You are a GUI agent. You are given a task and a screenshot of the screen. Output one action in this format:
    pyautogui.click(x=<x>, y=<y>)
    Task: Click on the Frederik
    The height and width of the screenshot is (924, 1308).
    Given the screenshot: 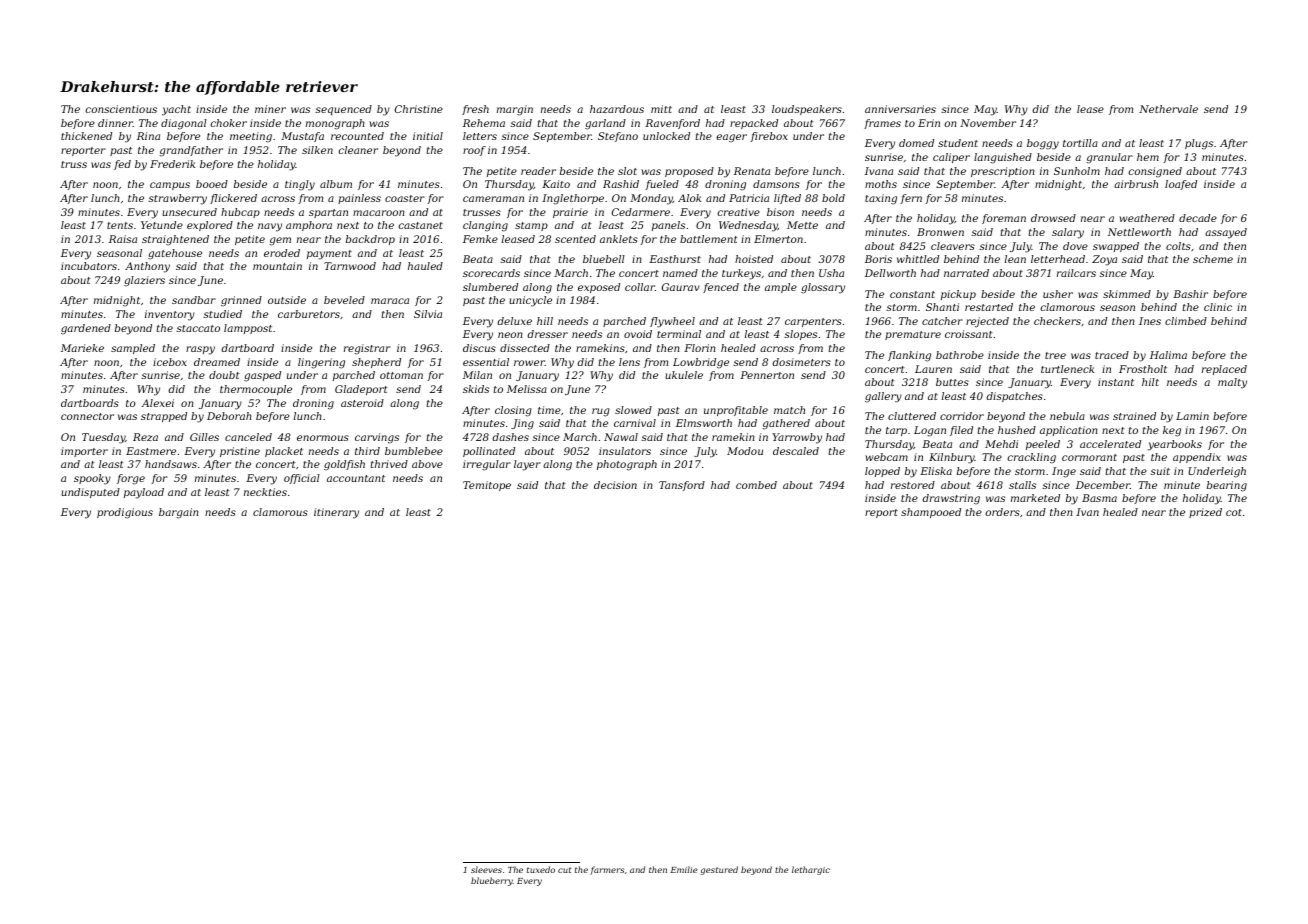 What is the action you would take?
    pyautogui.click(x=172, y=164)
